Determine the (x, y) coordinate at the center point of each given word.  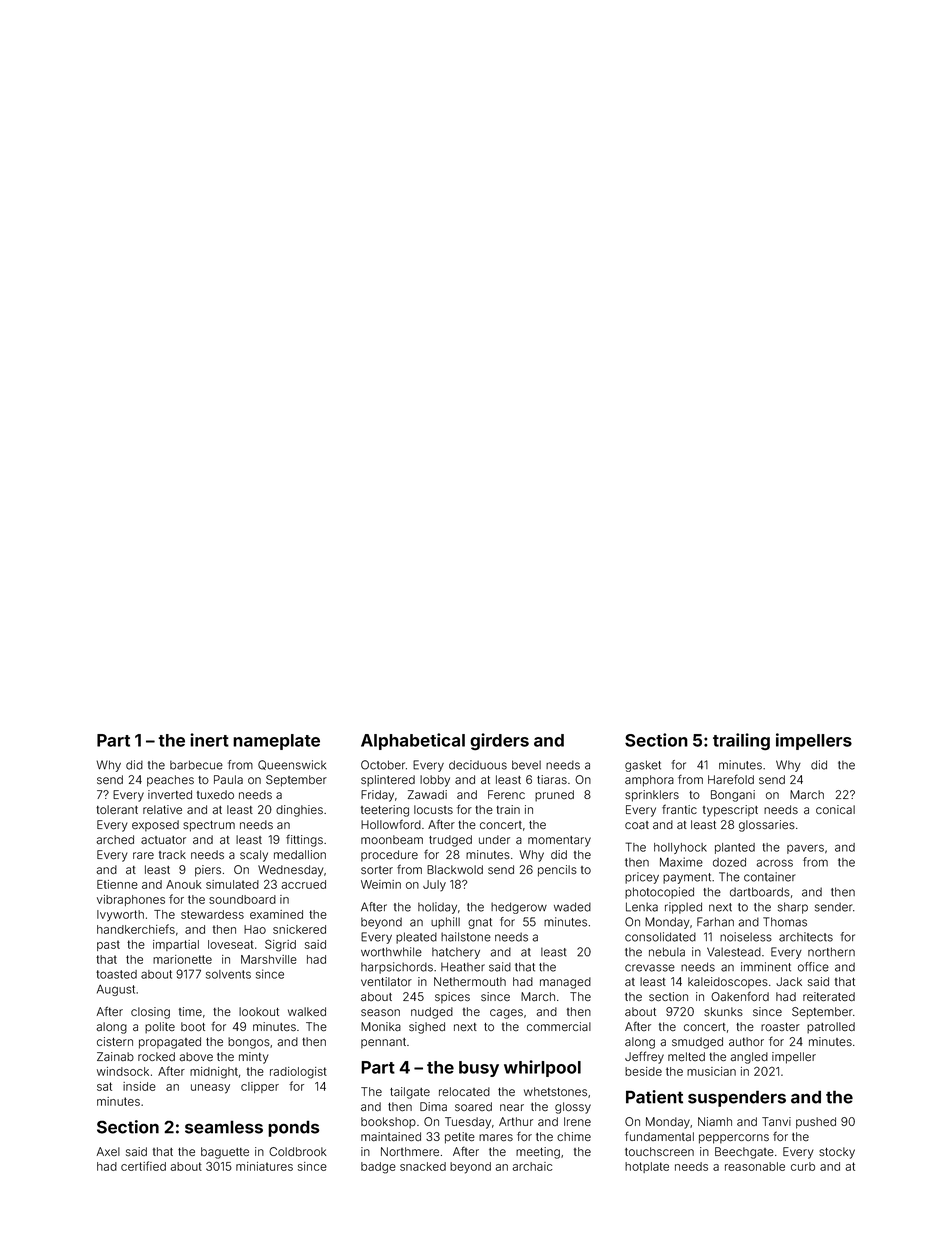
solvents (228, 974)
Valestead (734, 952)
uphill (445, 923)
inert (209, 740)
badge (378, 1168)
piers (208, 871)
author (746, 1041)
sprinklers (652, 796)
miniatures (264, 1166)
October (383, 765)
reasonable (755, 1166)
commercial (559, 1027)
